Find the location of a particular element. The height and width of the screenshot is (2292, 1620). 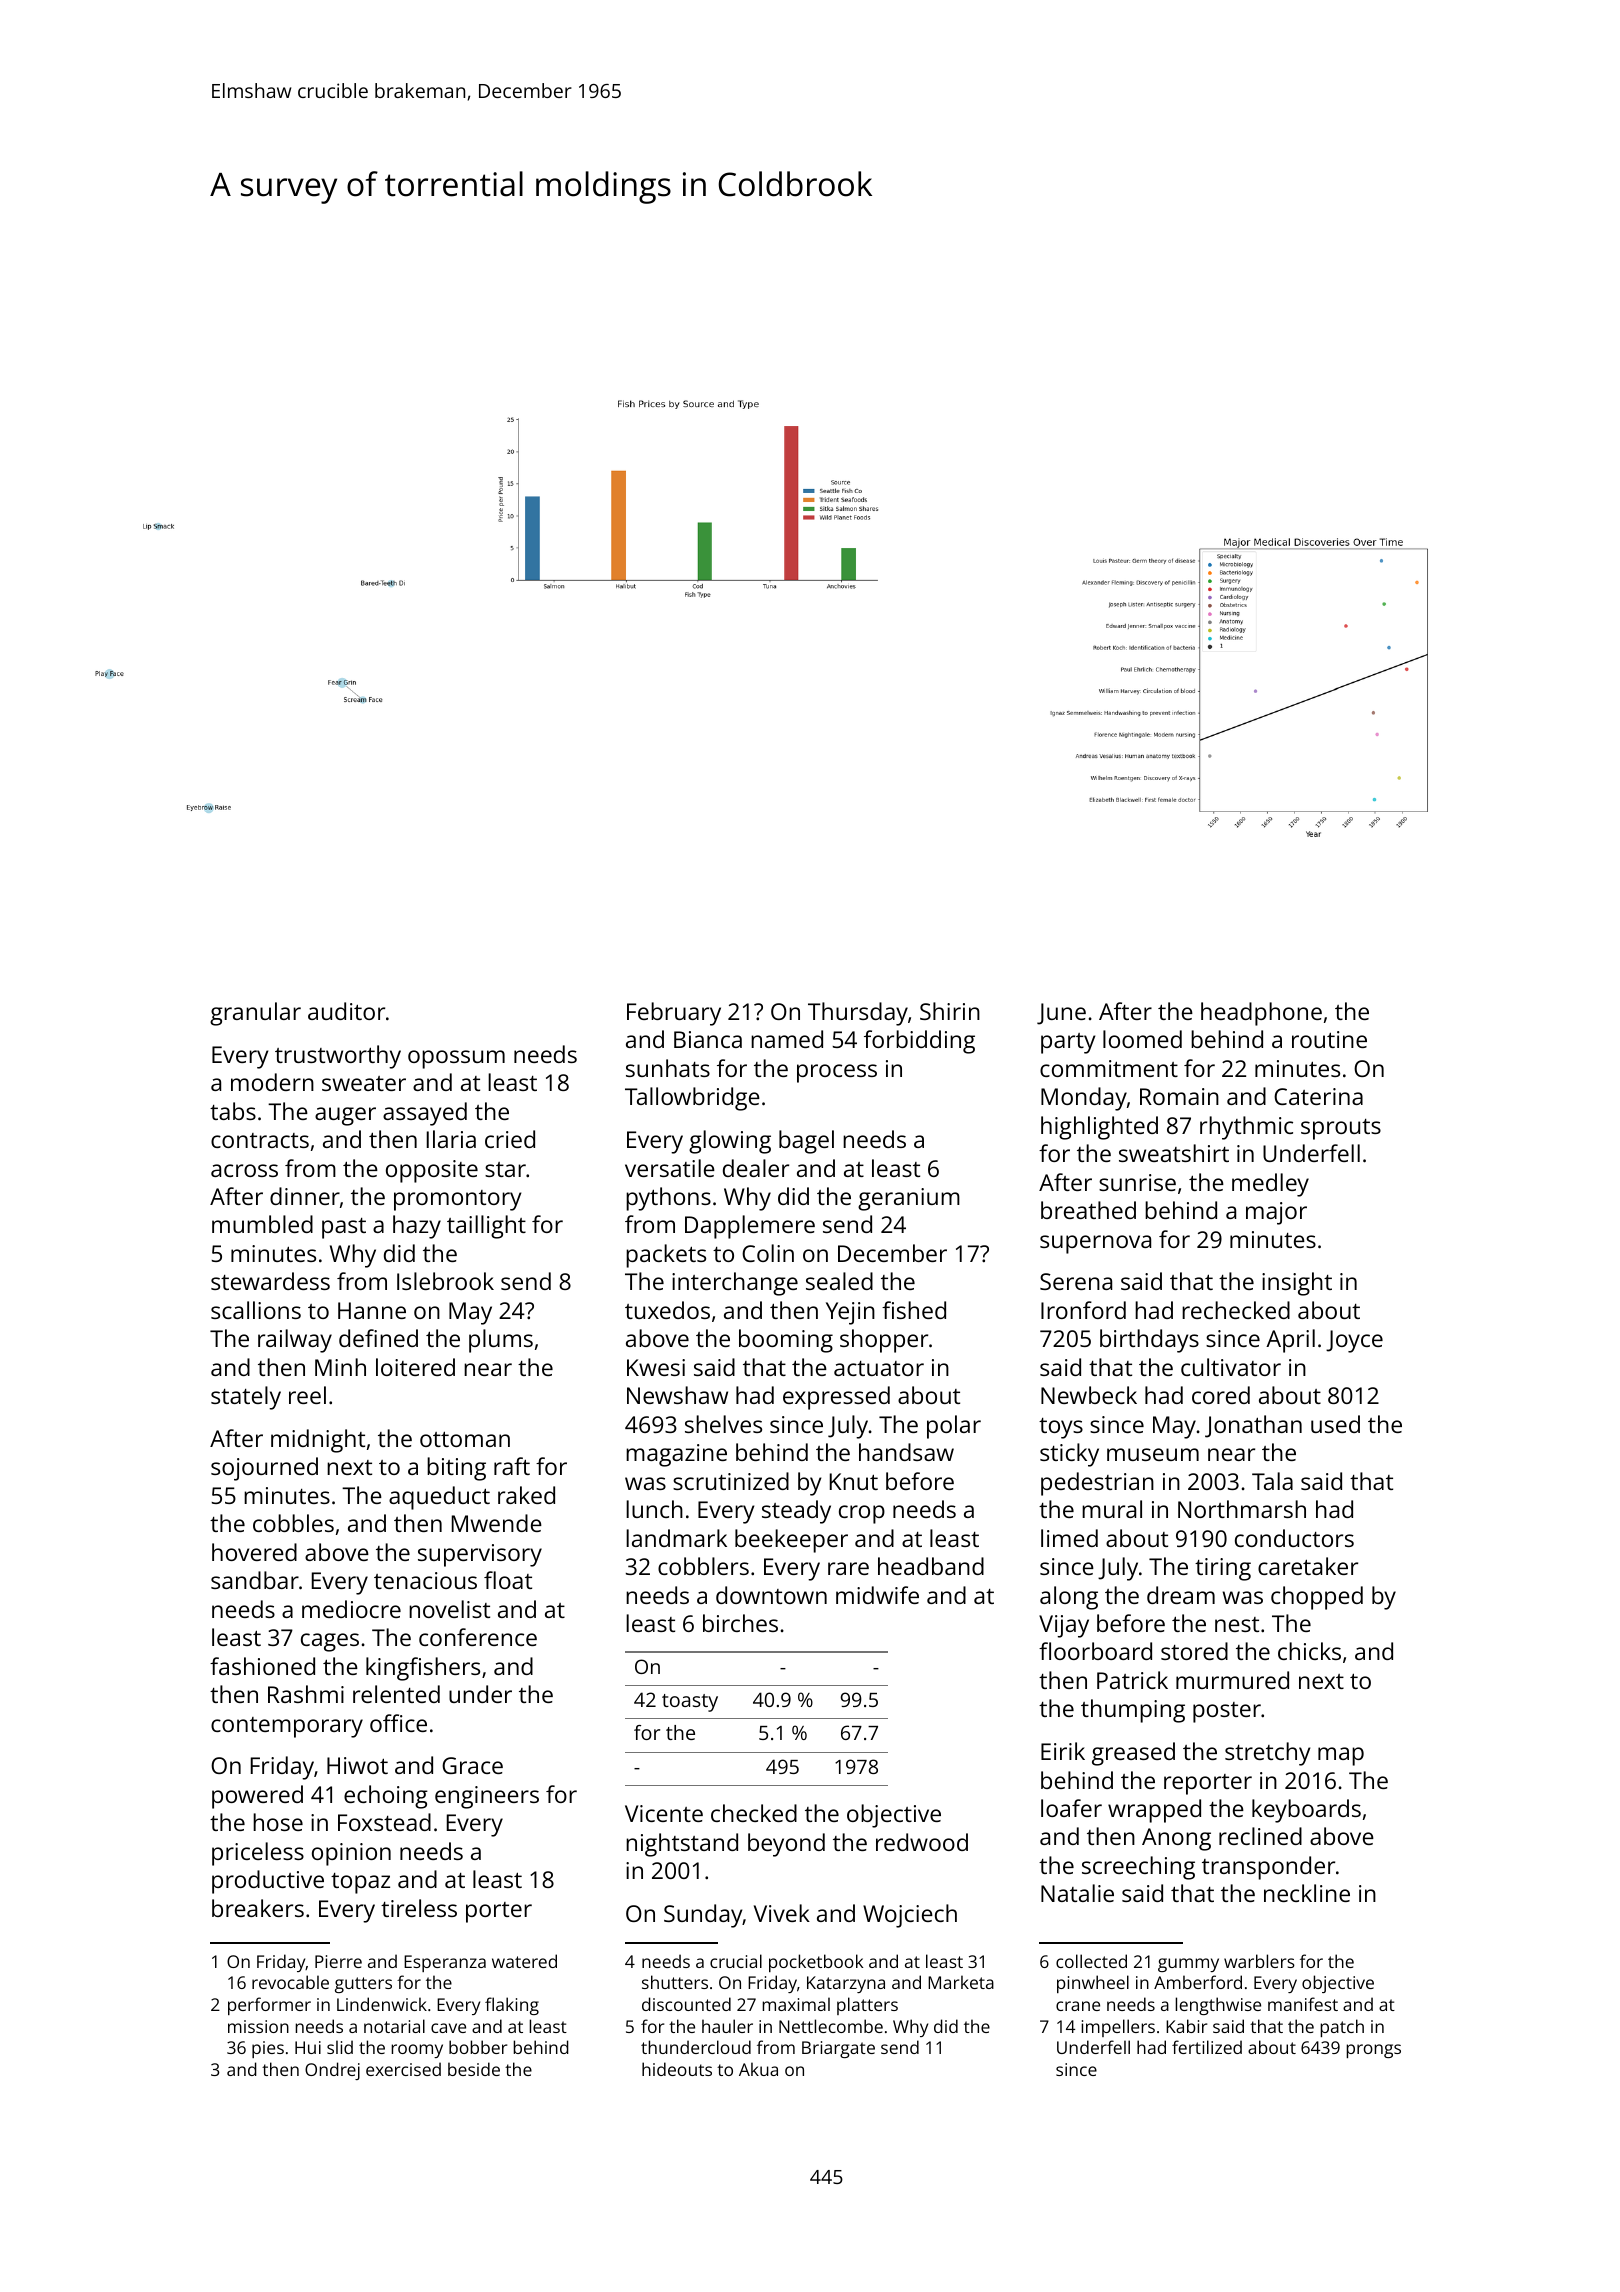

opossum is located at coordinates (456, 1059).
